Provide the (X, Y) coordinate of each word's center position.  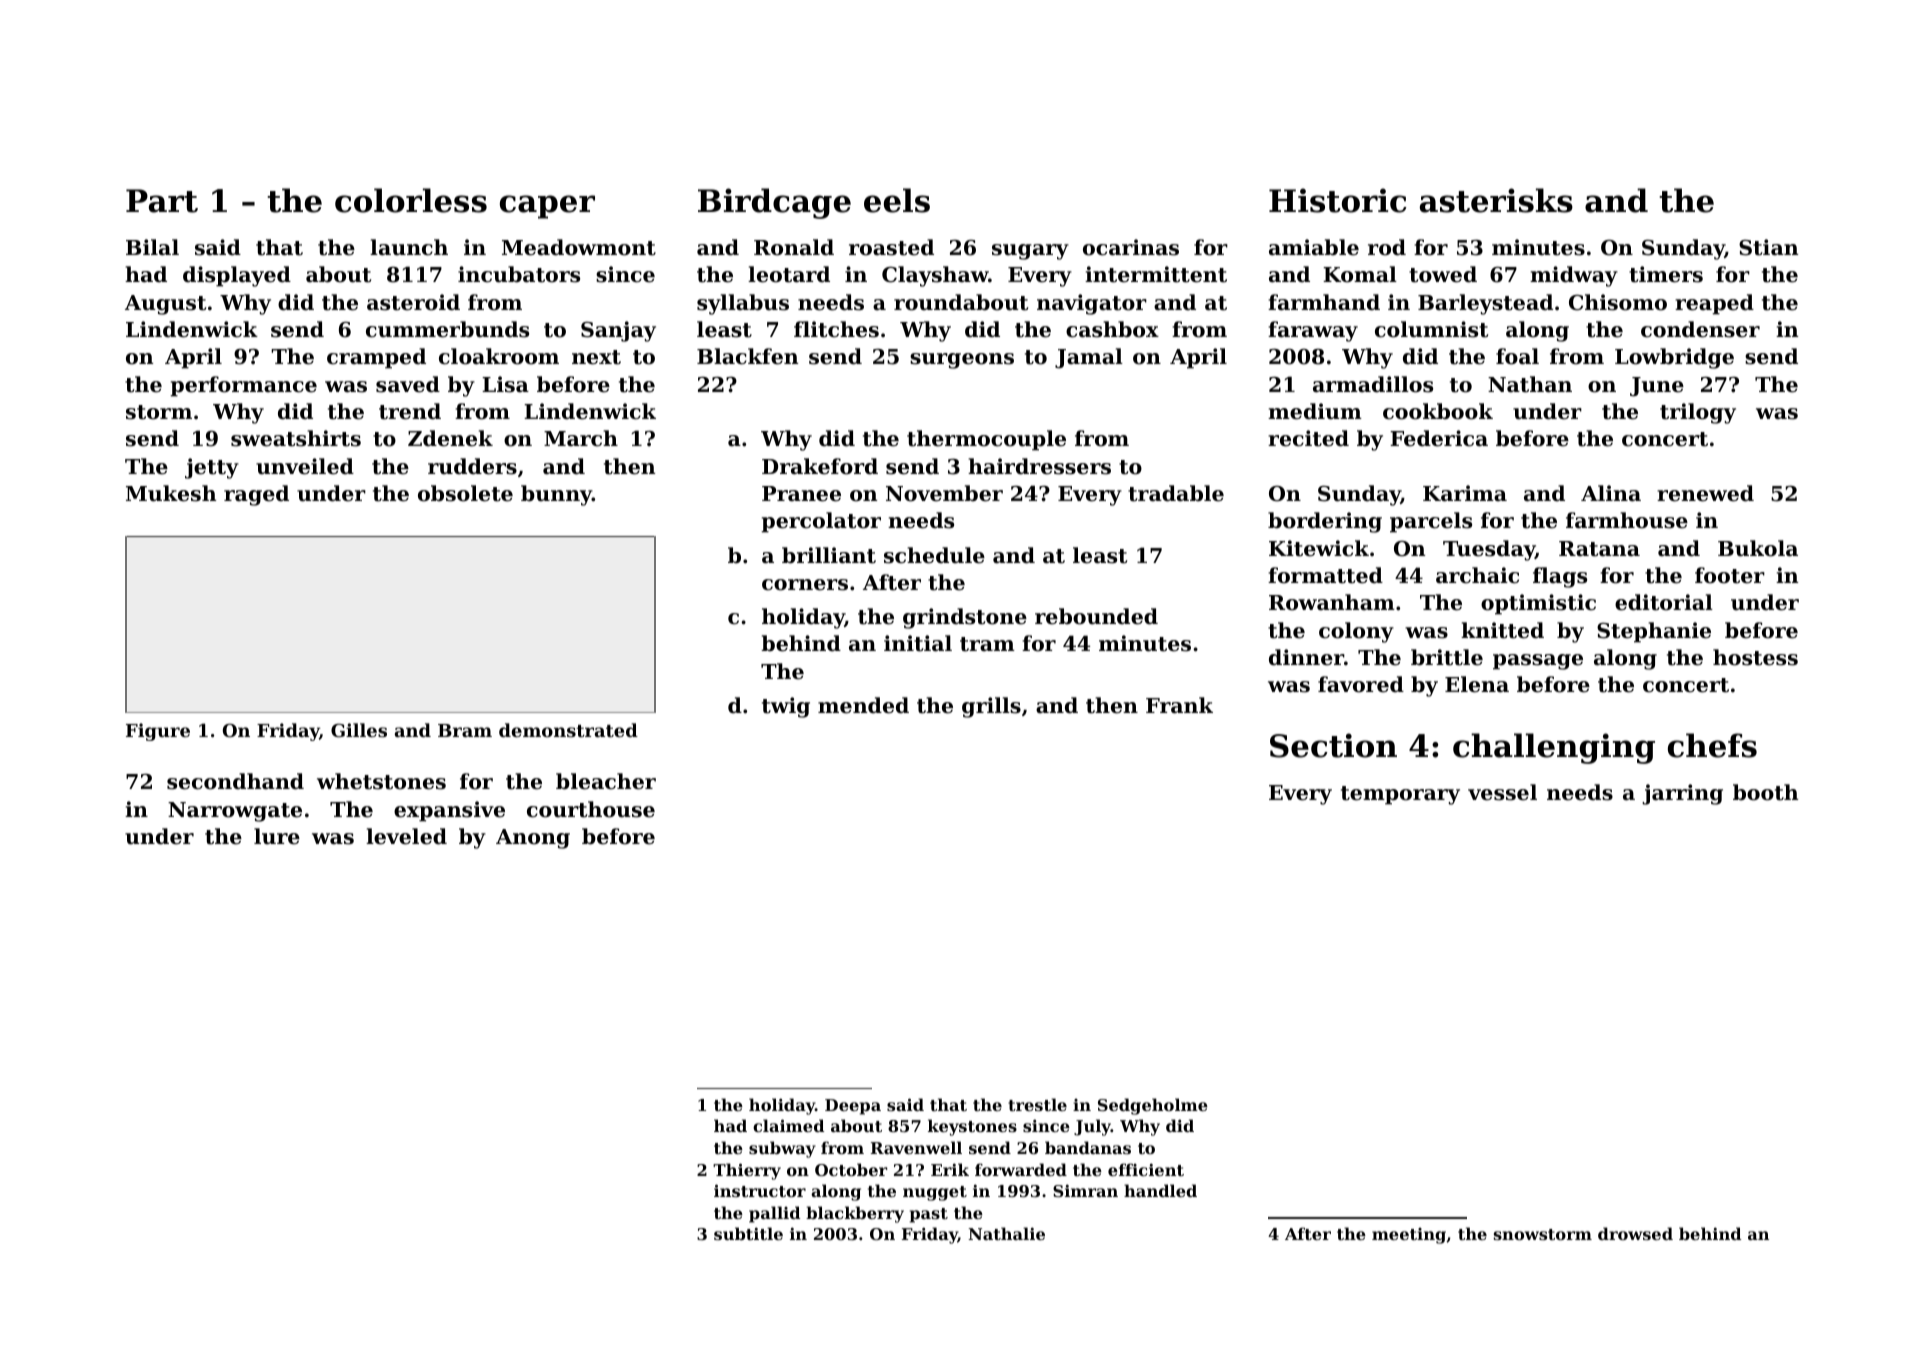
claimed (788, 1125)
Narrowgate (235, 812)
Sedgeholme (1153, 1106)
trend (410, 411)
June (1657, 387)
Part (162, 201)
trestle (1037, 1104)
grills (991, 707)
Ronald (794, 247)
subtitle (748, 1233)
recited (1308, 438)
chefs (1712, 745)
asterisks (1496, 200)
